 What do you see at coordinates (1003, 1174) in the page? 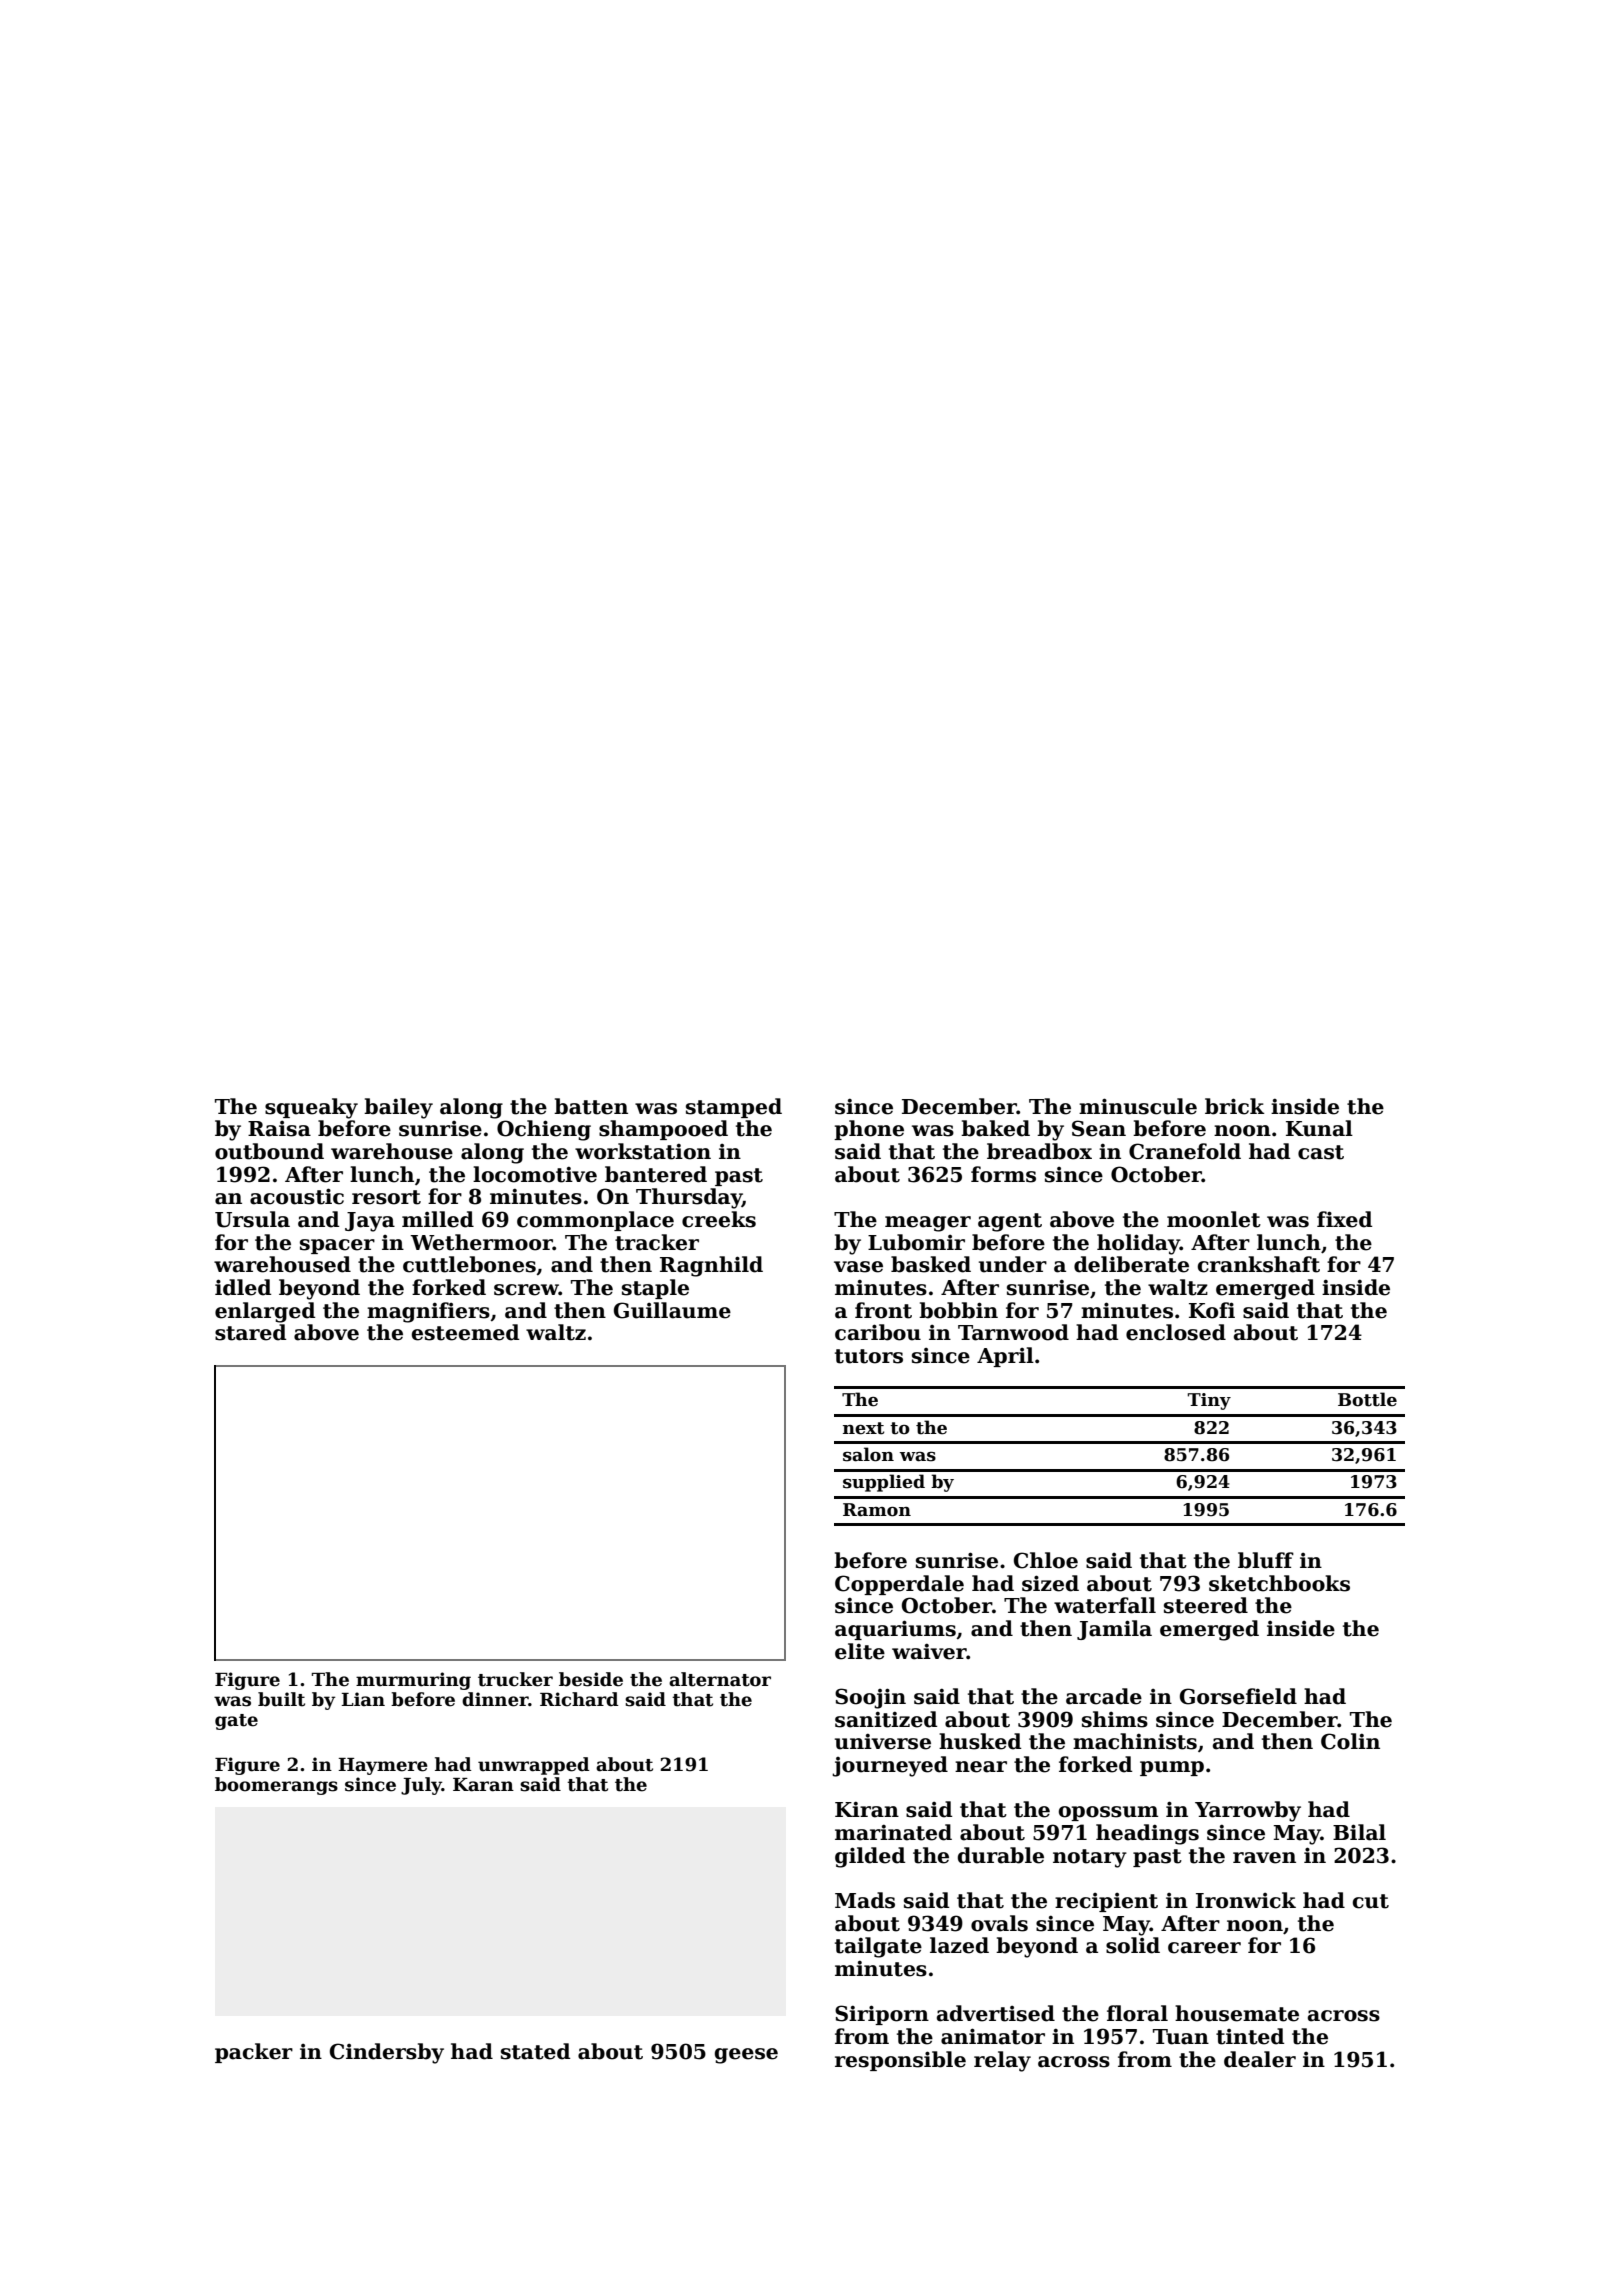
I see `forms` at bounding box center [1003, 1174].
